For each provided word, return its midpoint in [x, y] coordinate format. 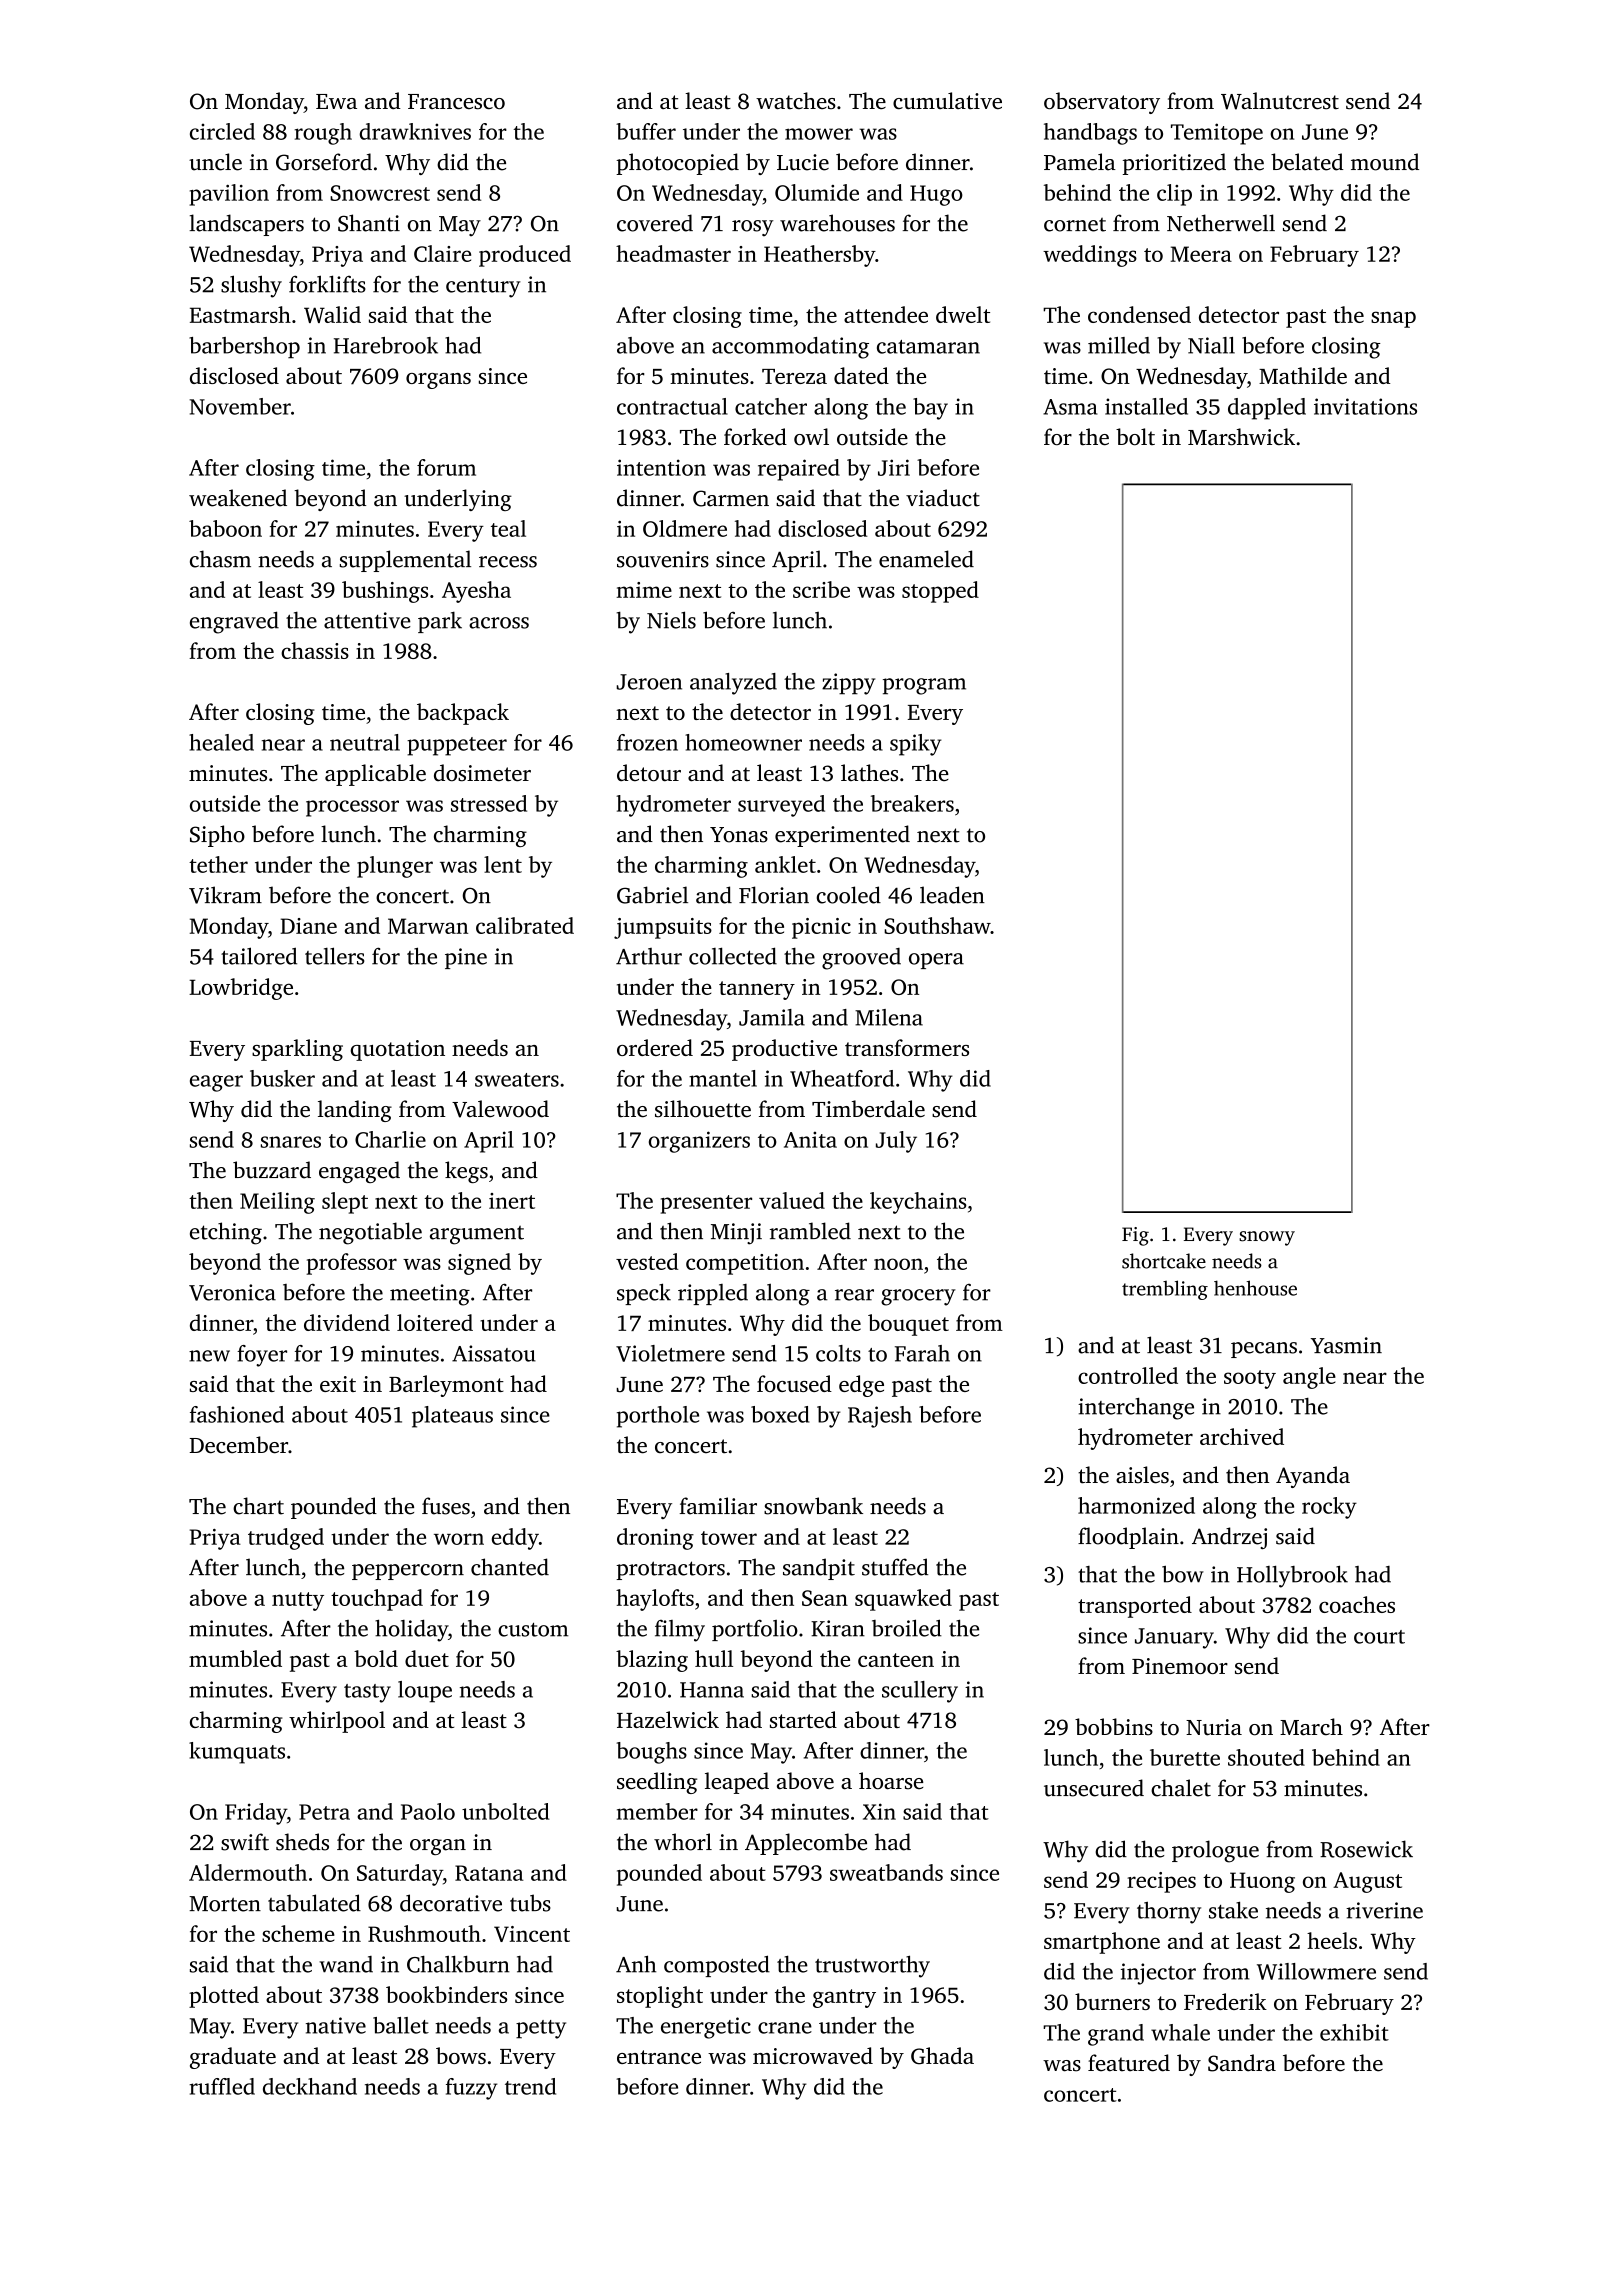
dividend [347, 1322]
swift [245, 1842]
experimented [842, 836]
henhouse [1255, 1288]
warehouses [837, 223]
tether [218, 864]
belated [1307, 162]
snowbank [813, 1506]
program [924, 686]
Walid [332, 314]
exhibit [1354, 2032]
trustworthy [872, 1966]
